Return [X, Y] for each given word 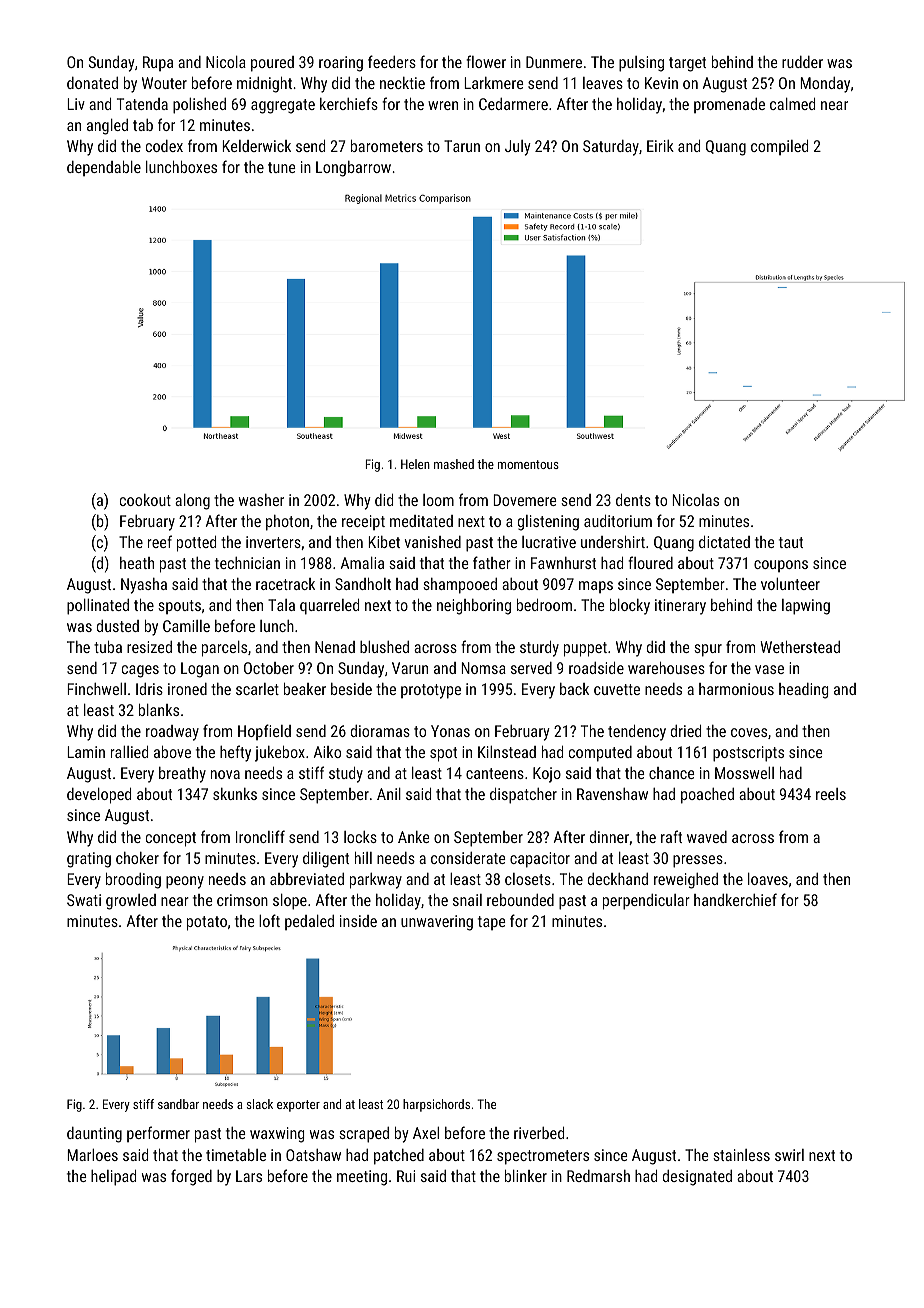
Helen [415, 464]
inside [358, 921]
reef [160, 541]
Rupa [158, 63]
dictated [724, 542]
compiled [779, 147]
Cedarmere [513, 104]
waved [707, 837]
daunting [94, 1135]
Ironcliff [260, 836]
